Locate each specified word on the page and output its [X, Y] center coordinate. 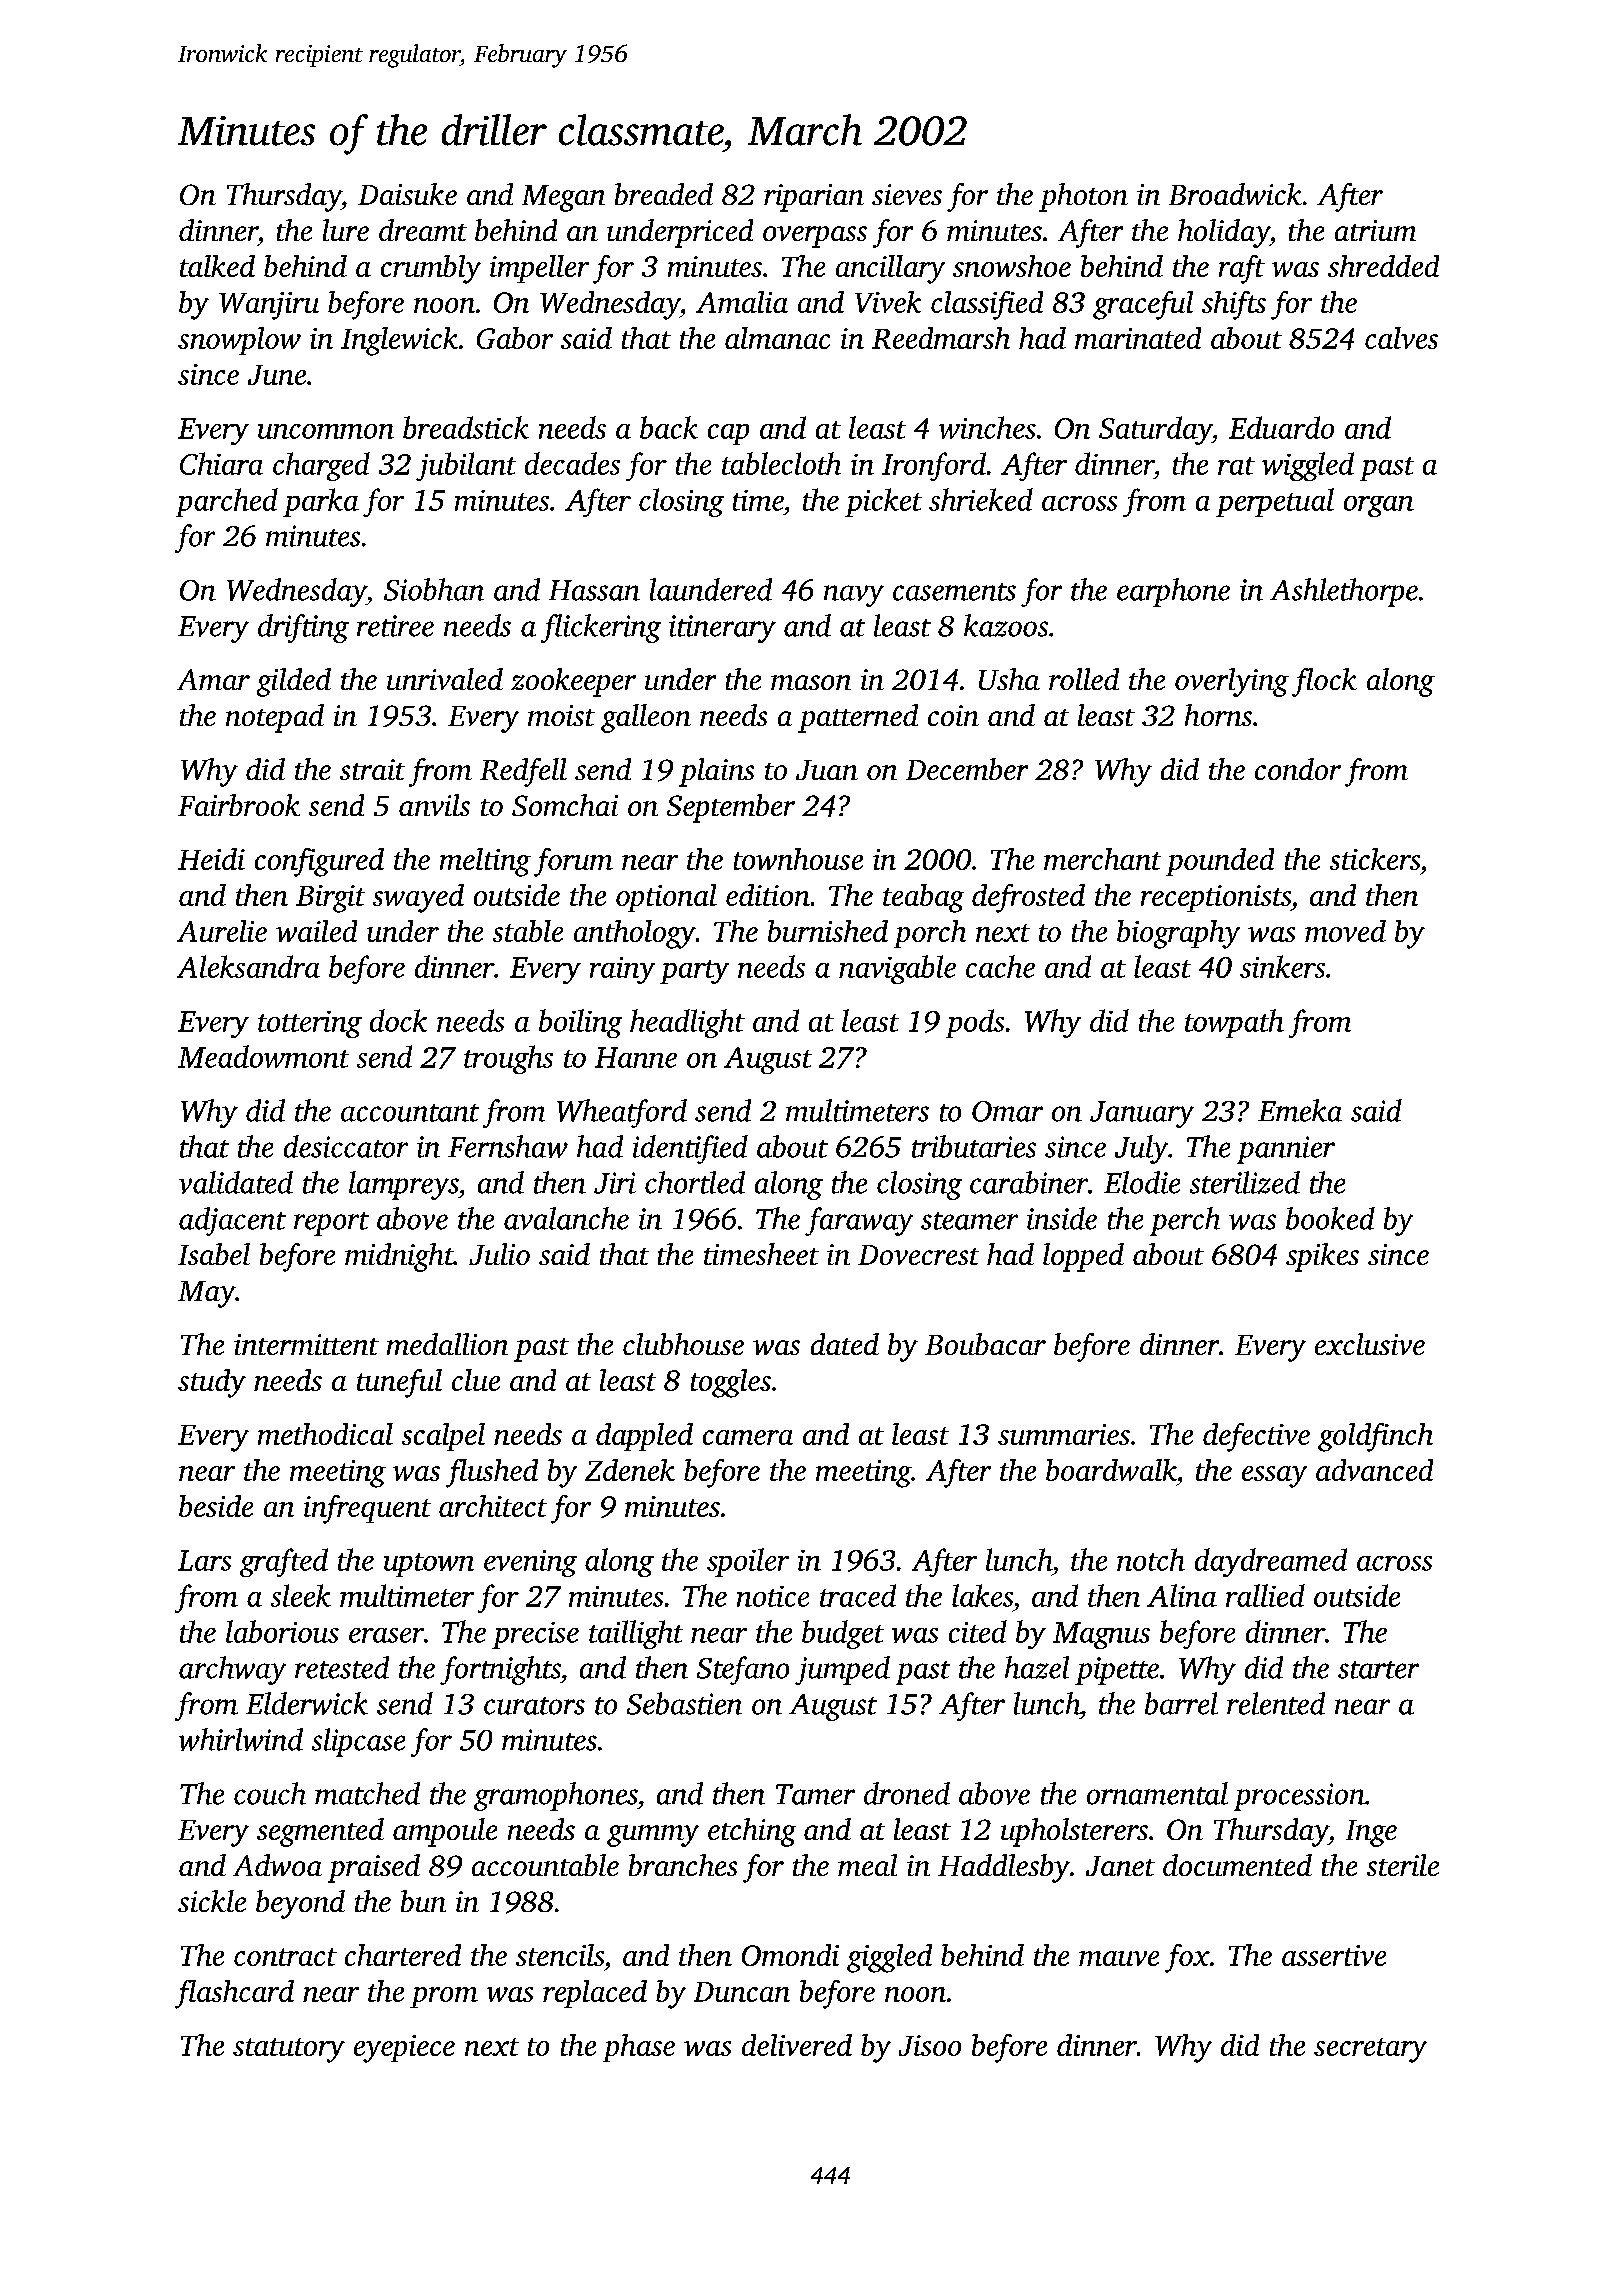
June [277, 375]
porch [930, 934]
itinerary [722, 629]
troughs [508, 1059]
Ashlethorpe [1344, 592]
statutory [289, 2050]
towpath [1234, 1023]
